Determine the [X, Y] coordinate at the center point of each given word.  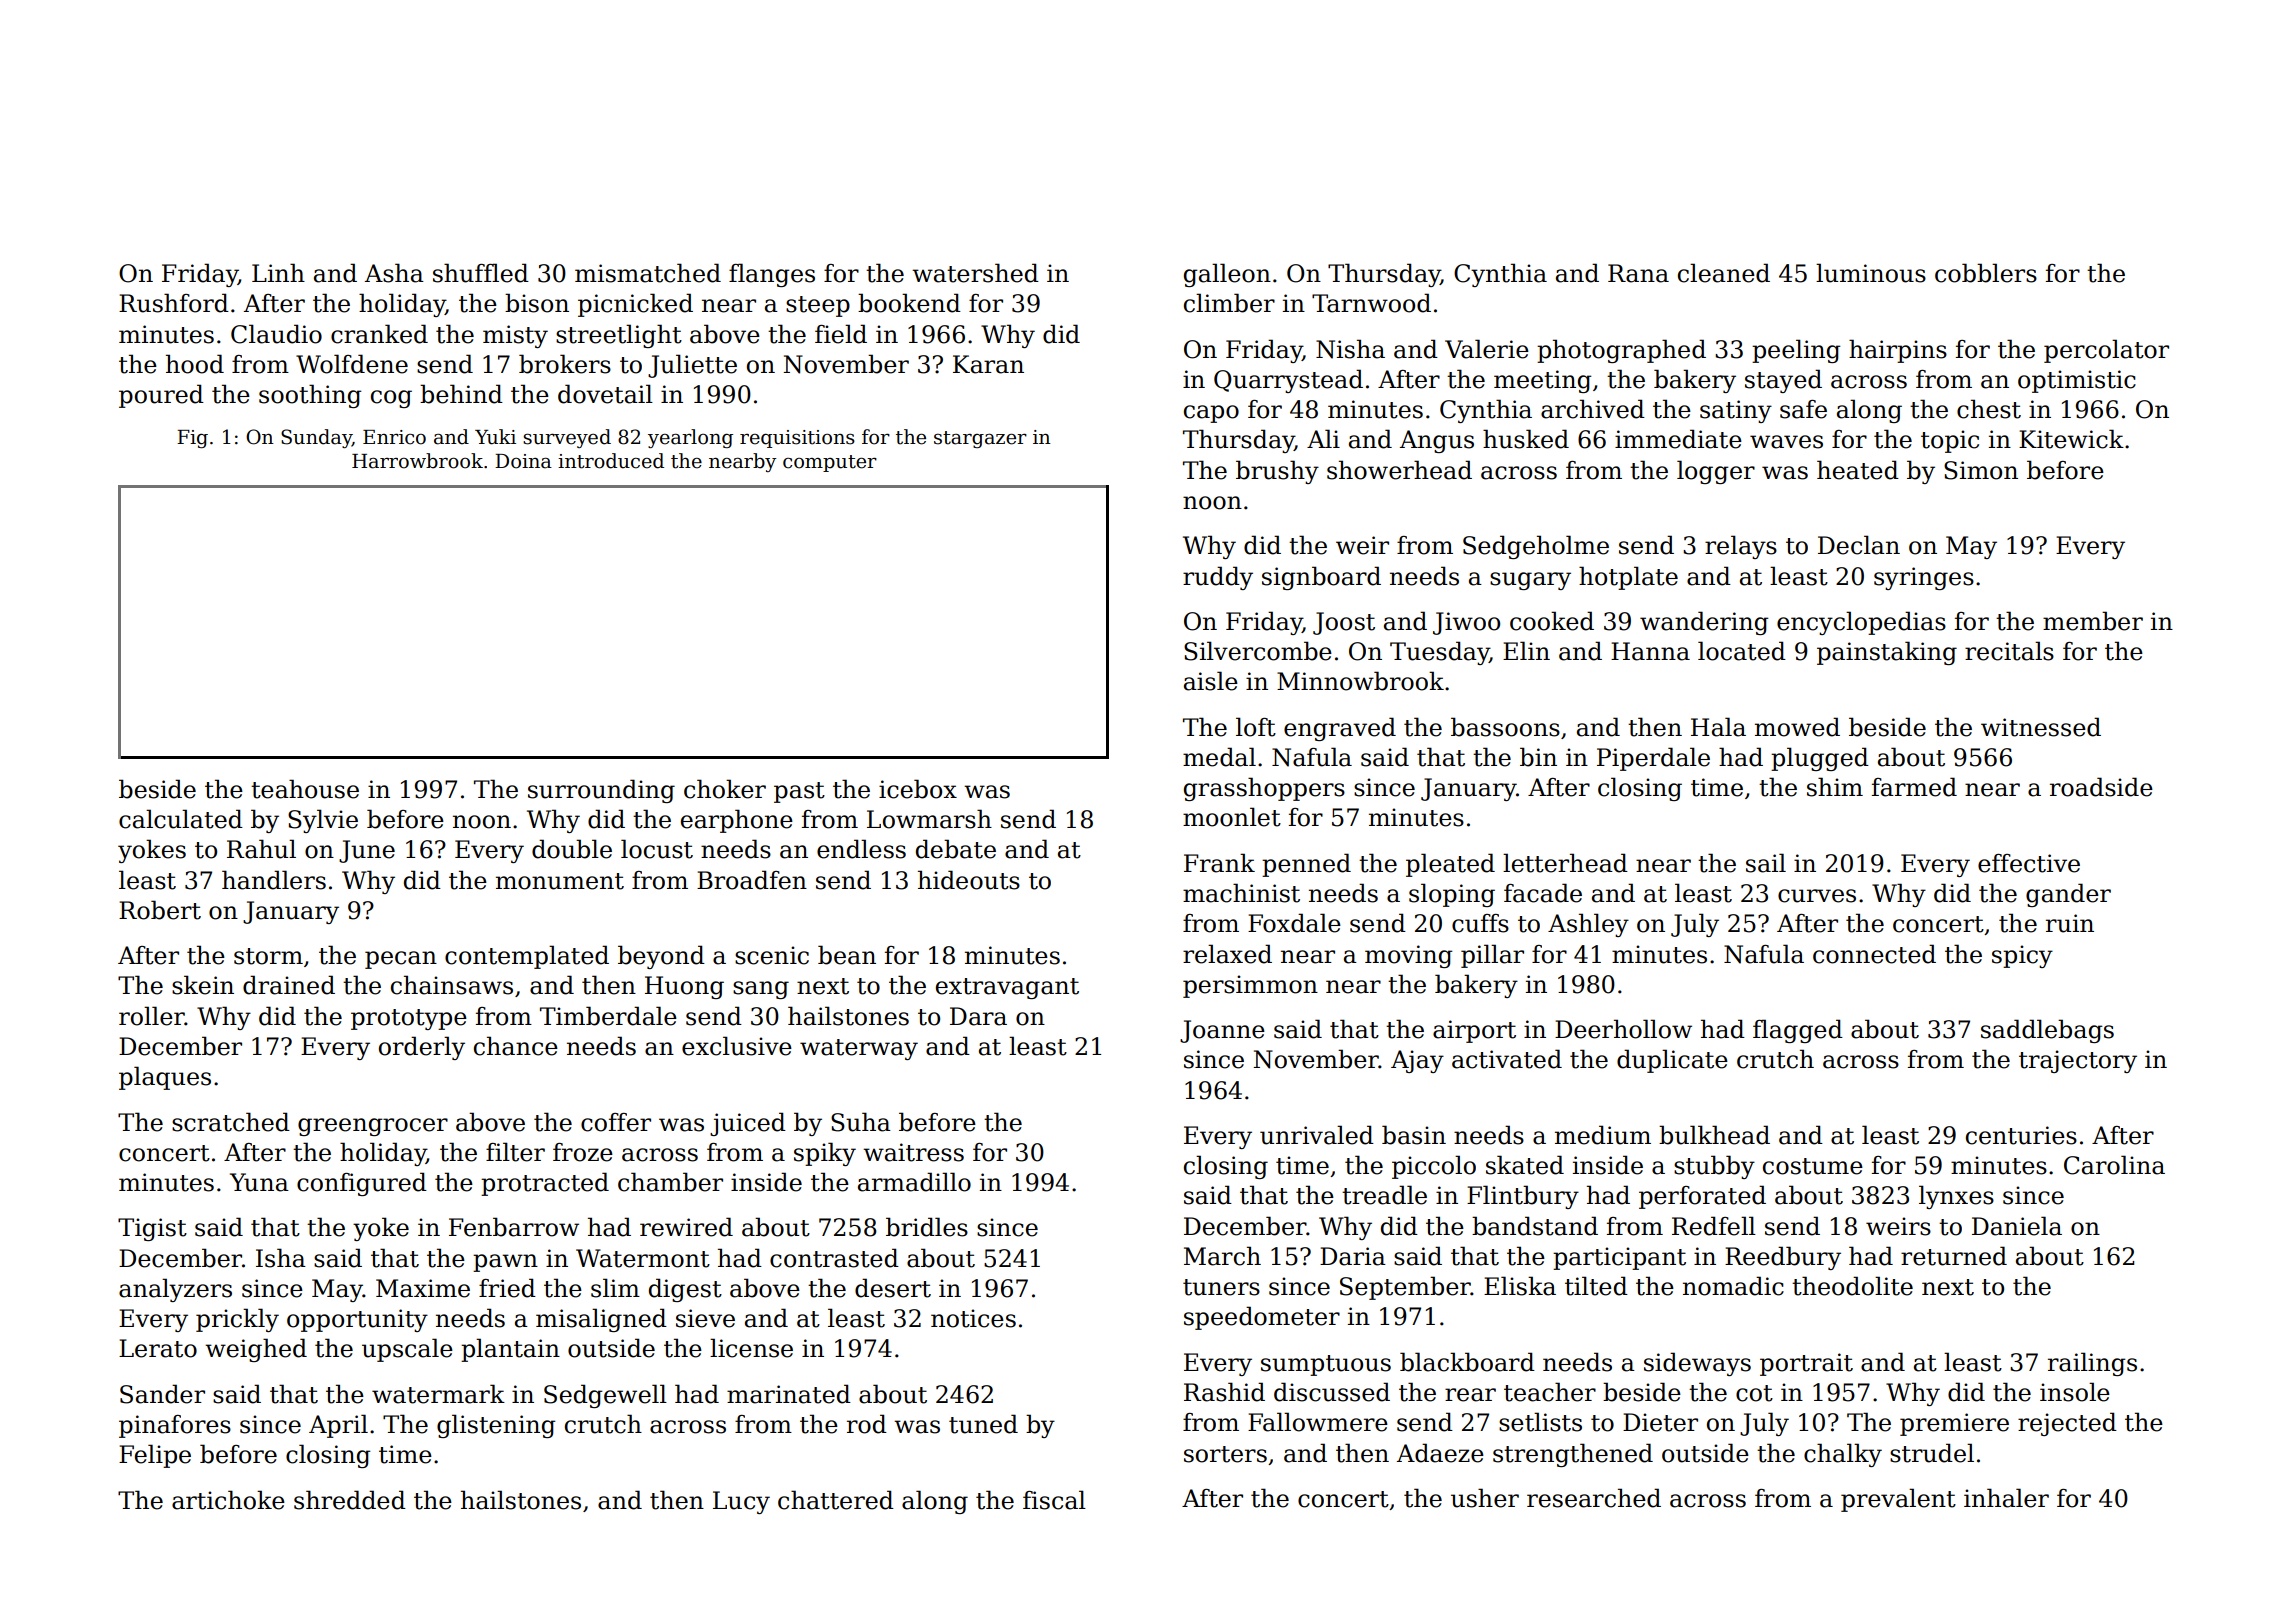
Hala [1718, 727]
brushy [1277, 472]
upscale [407, 1350]
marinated [789, 1394]
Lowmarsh [929, 819]
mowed [1797, 727]
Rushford [174, 303]
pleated [1450, 865]
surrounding [601, 791]
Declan [1859, 545]
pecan [401, 960]
